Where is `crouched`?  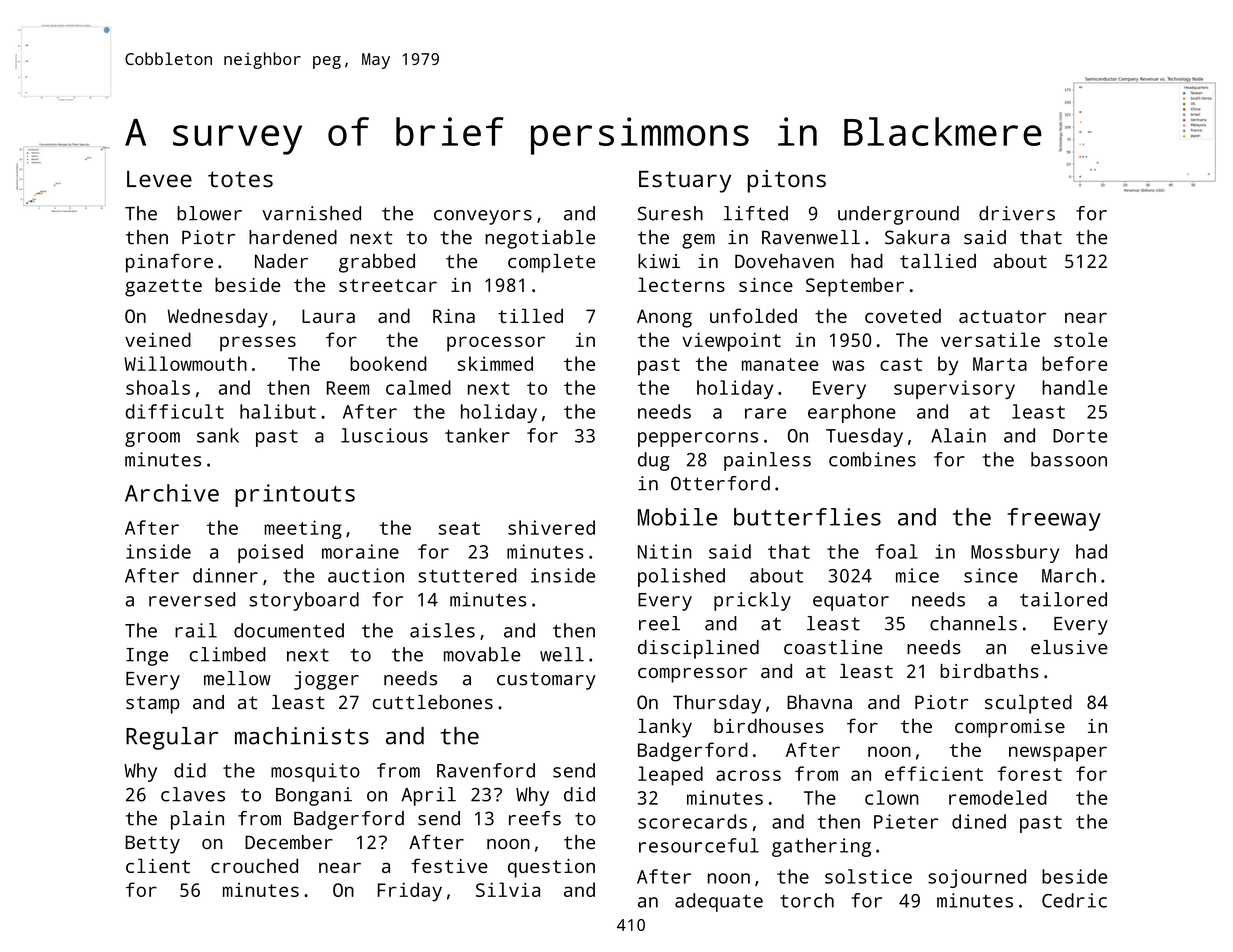
crouched is located at coordinates (254, 865).
